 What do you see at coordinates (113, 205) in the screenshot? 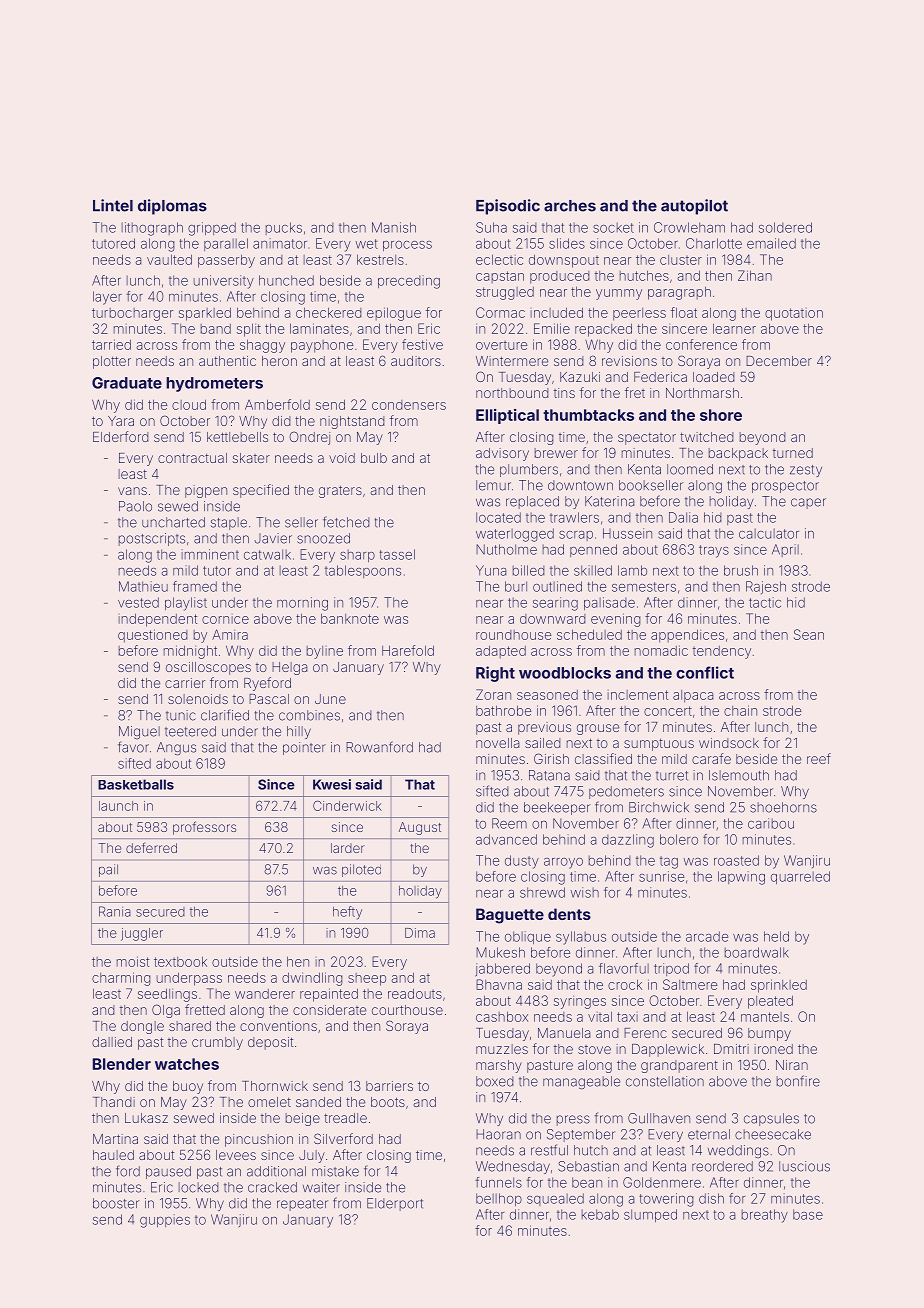
I see `Lintel` at bounding box center [113, 205].
